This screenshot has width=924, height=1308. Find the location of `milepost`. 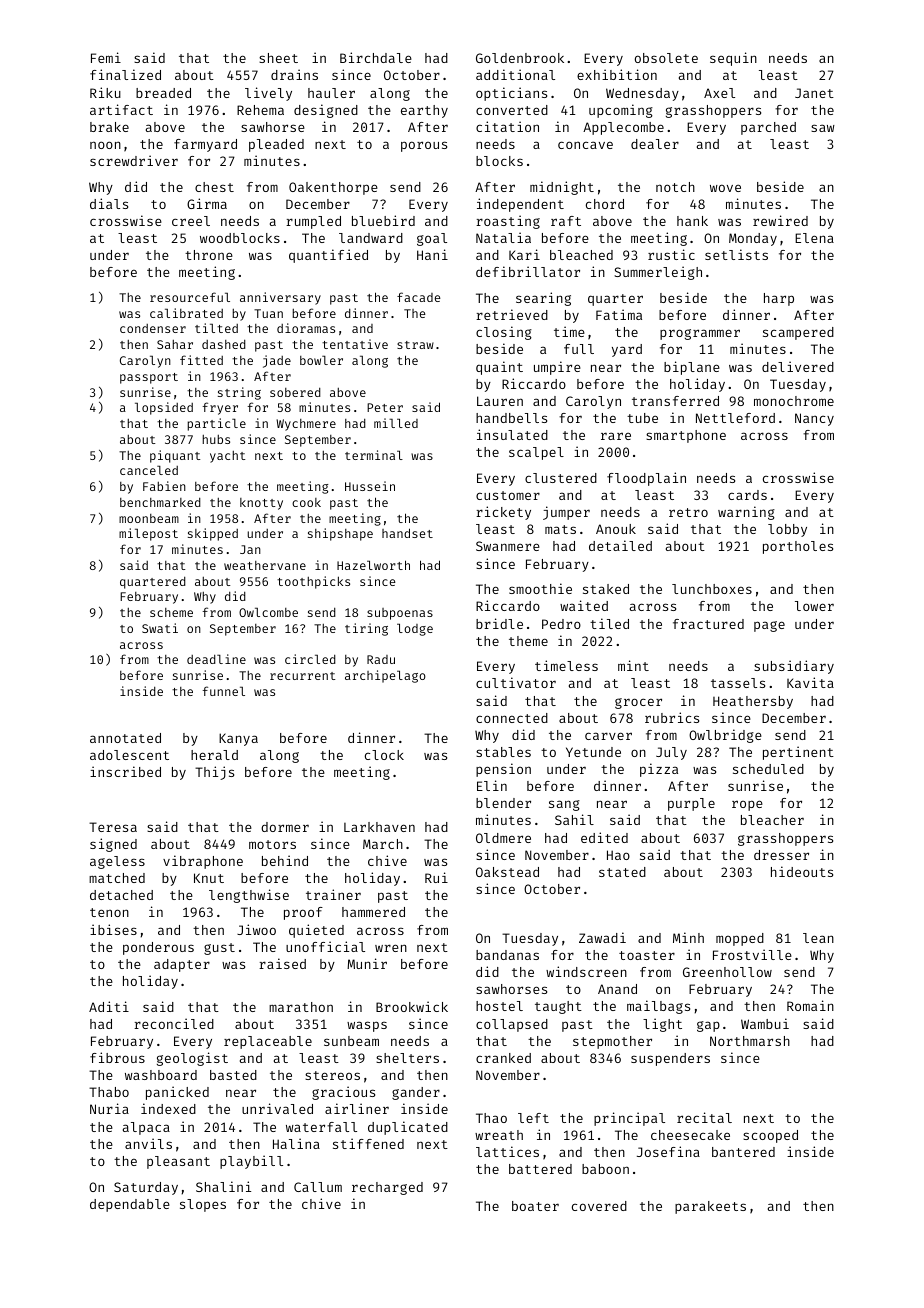

milepost is located at coordinates (148, 534).
